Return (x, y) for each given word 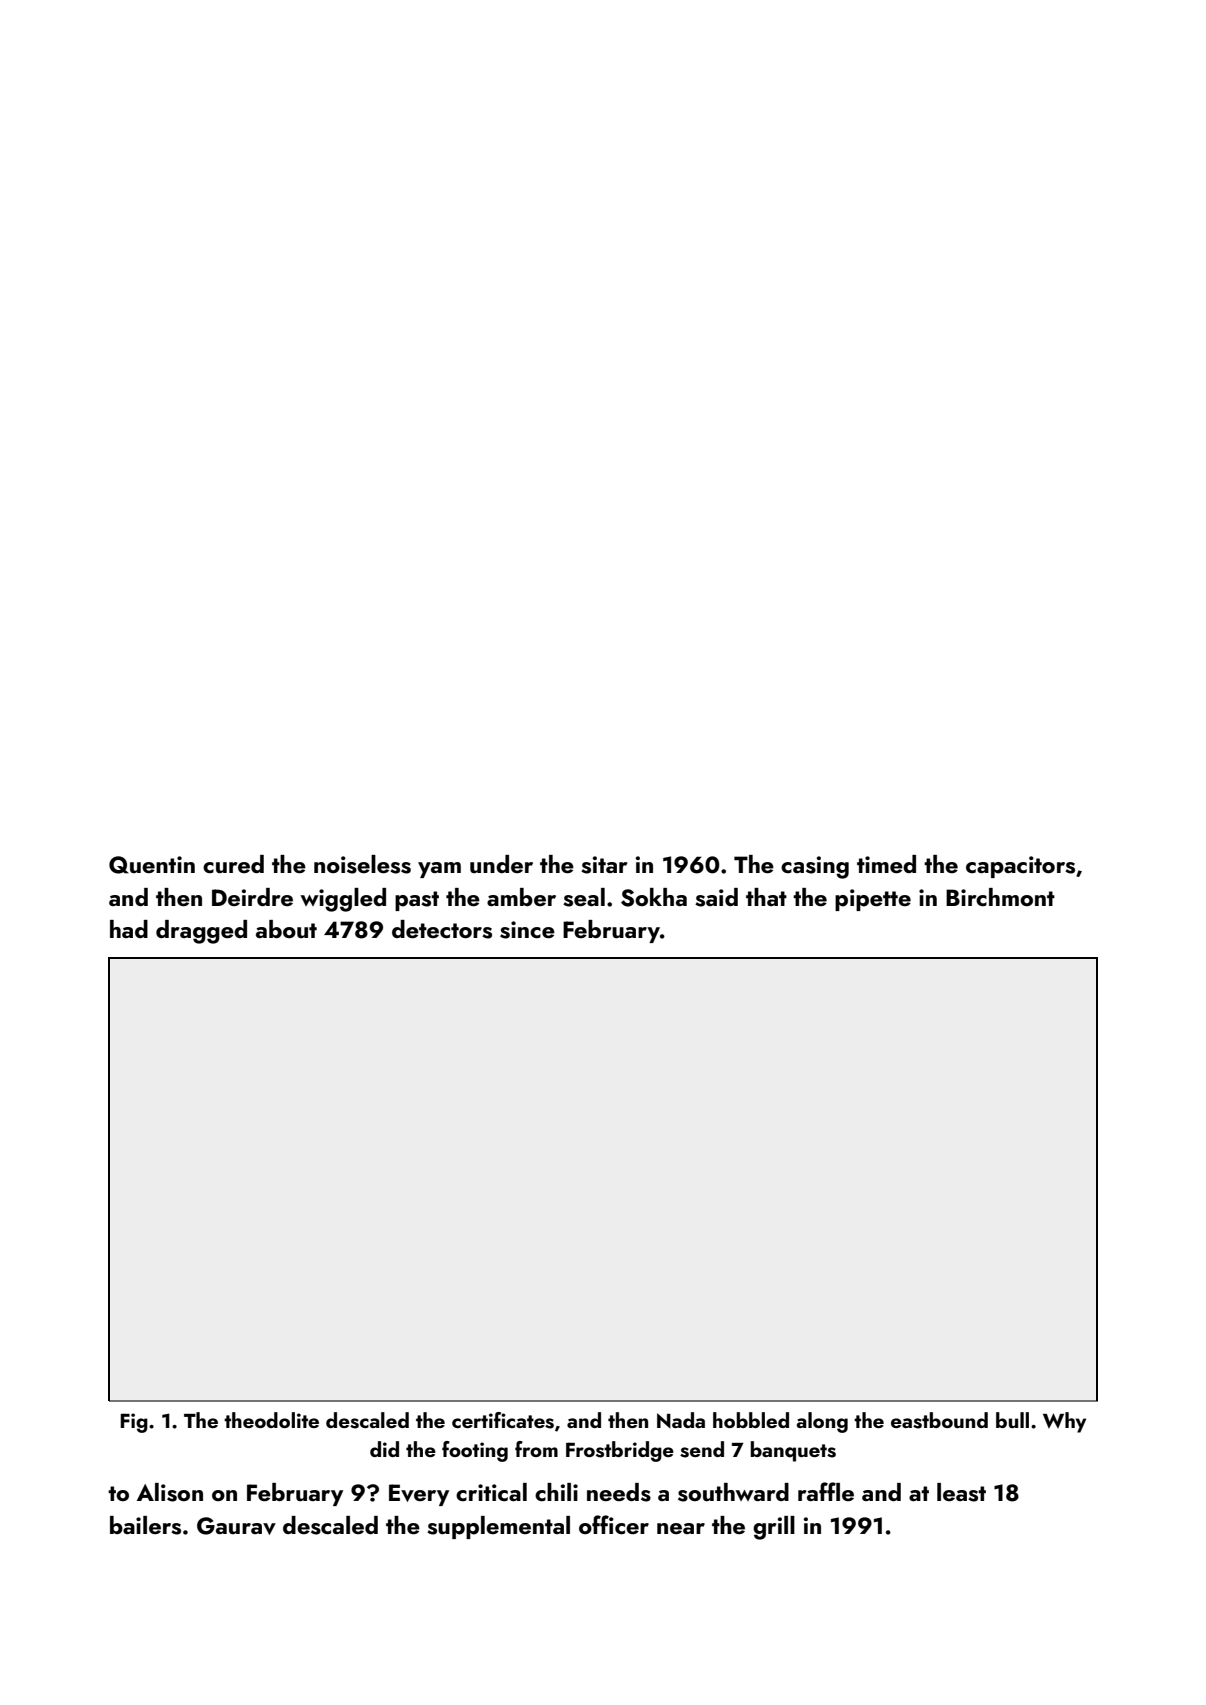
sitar (604, 865)
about (286, 929)
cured (233, 864)
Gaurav (236, 1526)
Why (1064, 1422)
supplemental (498, 1527)
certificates (503, 1420)
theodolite (271, 1420)
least (961, 1492)
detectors (442, 929)
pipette (873, 900)
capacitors (1020, 867)
